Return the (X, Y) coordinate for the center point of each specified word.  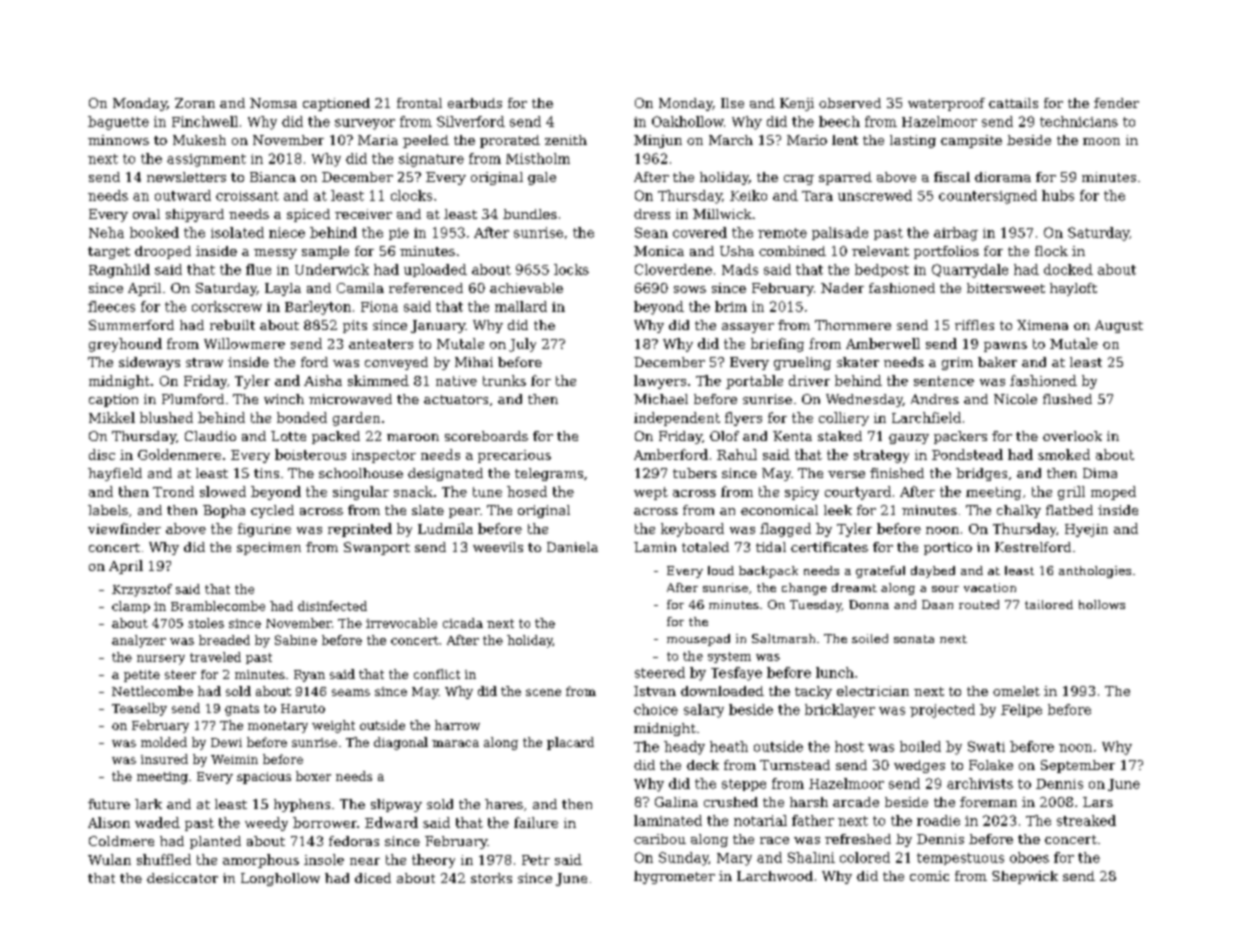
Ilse (732, 103)
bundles (530, 214)
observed (850, 103)
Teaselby (139, 709)
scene (543, 692)
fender (1116, 103)
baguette (118, 123)
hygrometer (674, 877)
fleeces (111, 306)
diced (373, 878)
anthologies (1095, 572)
